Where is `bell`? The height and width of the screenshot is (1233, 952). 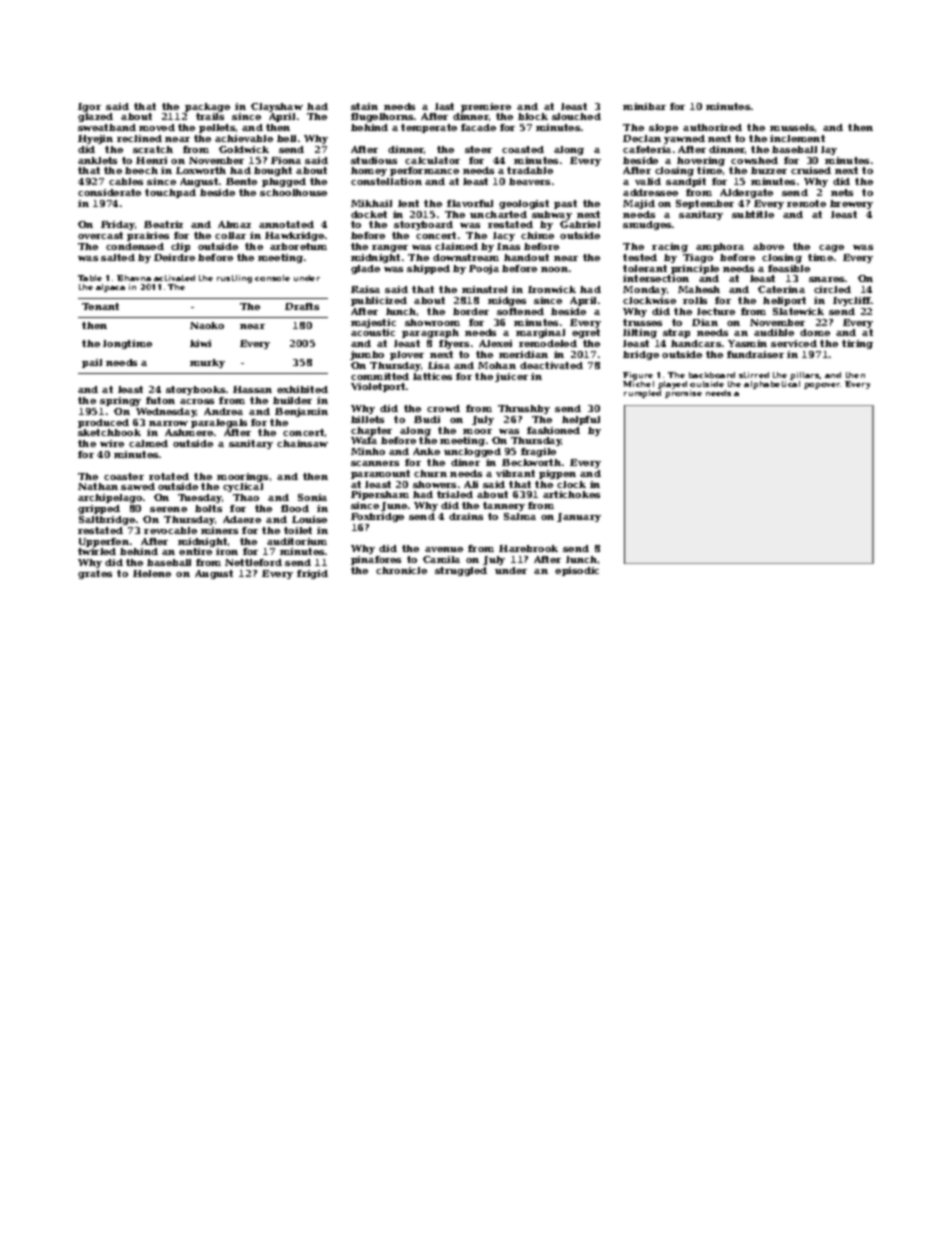
bell is located at coordinates (286, 138).
